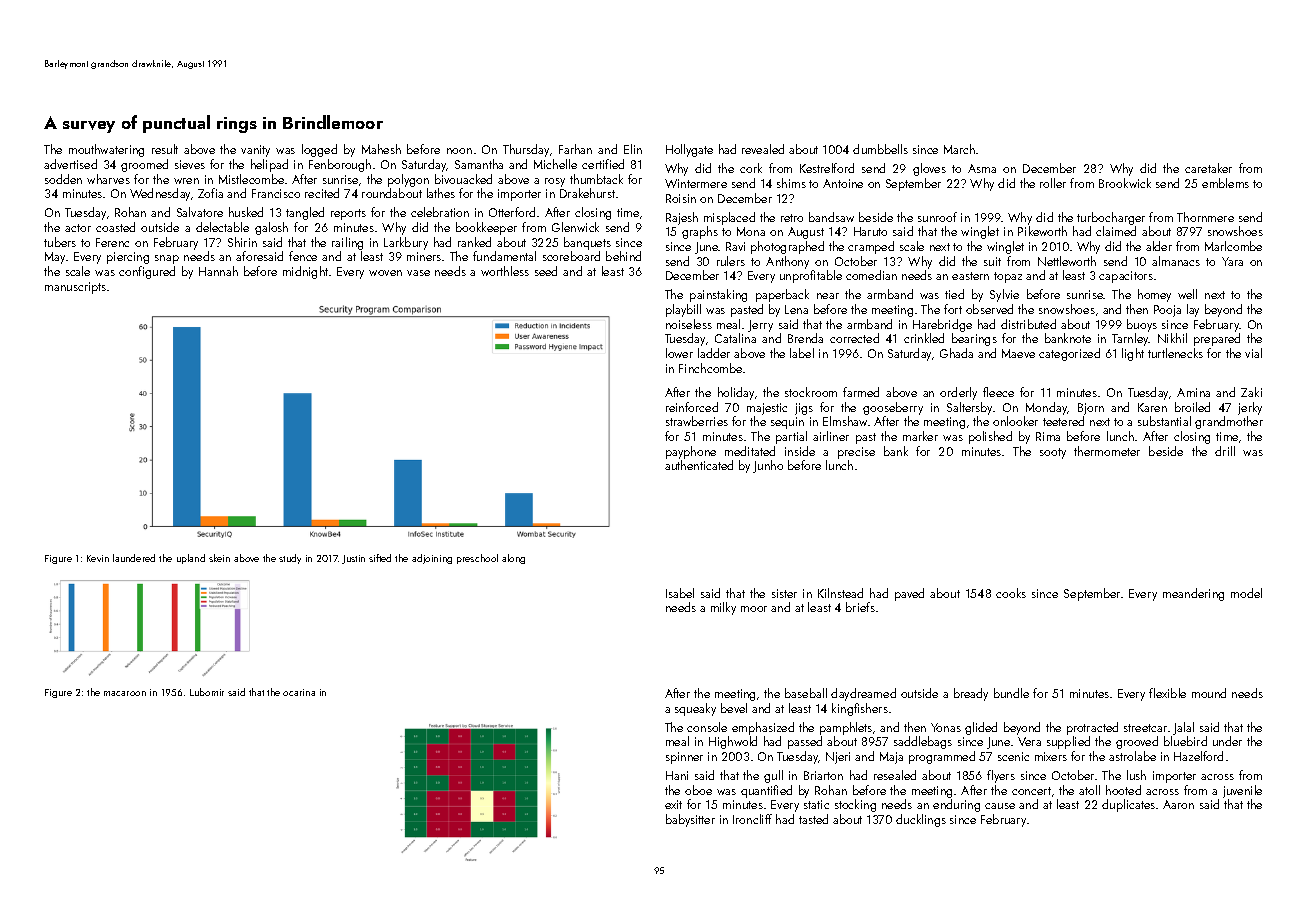  Describe the element at coordinates (1233, 246) in the screenshot. I see `Marlcombe` at that location.
